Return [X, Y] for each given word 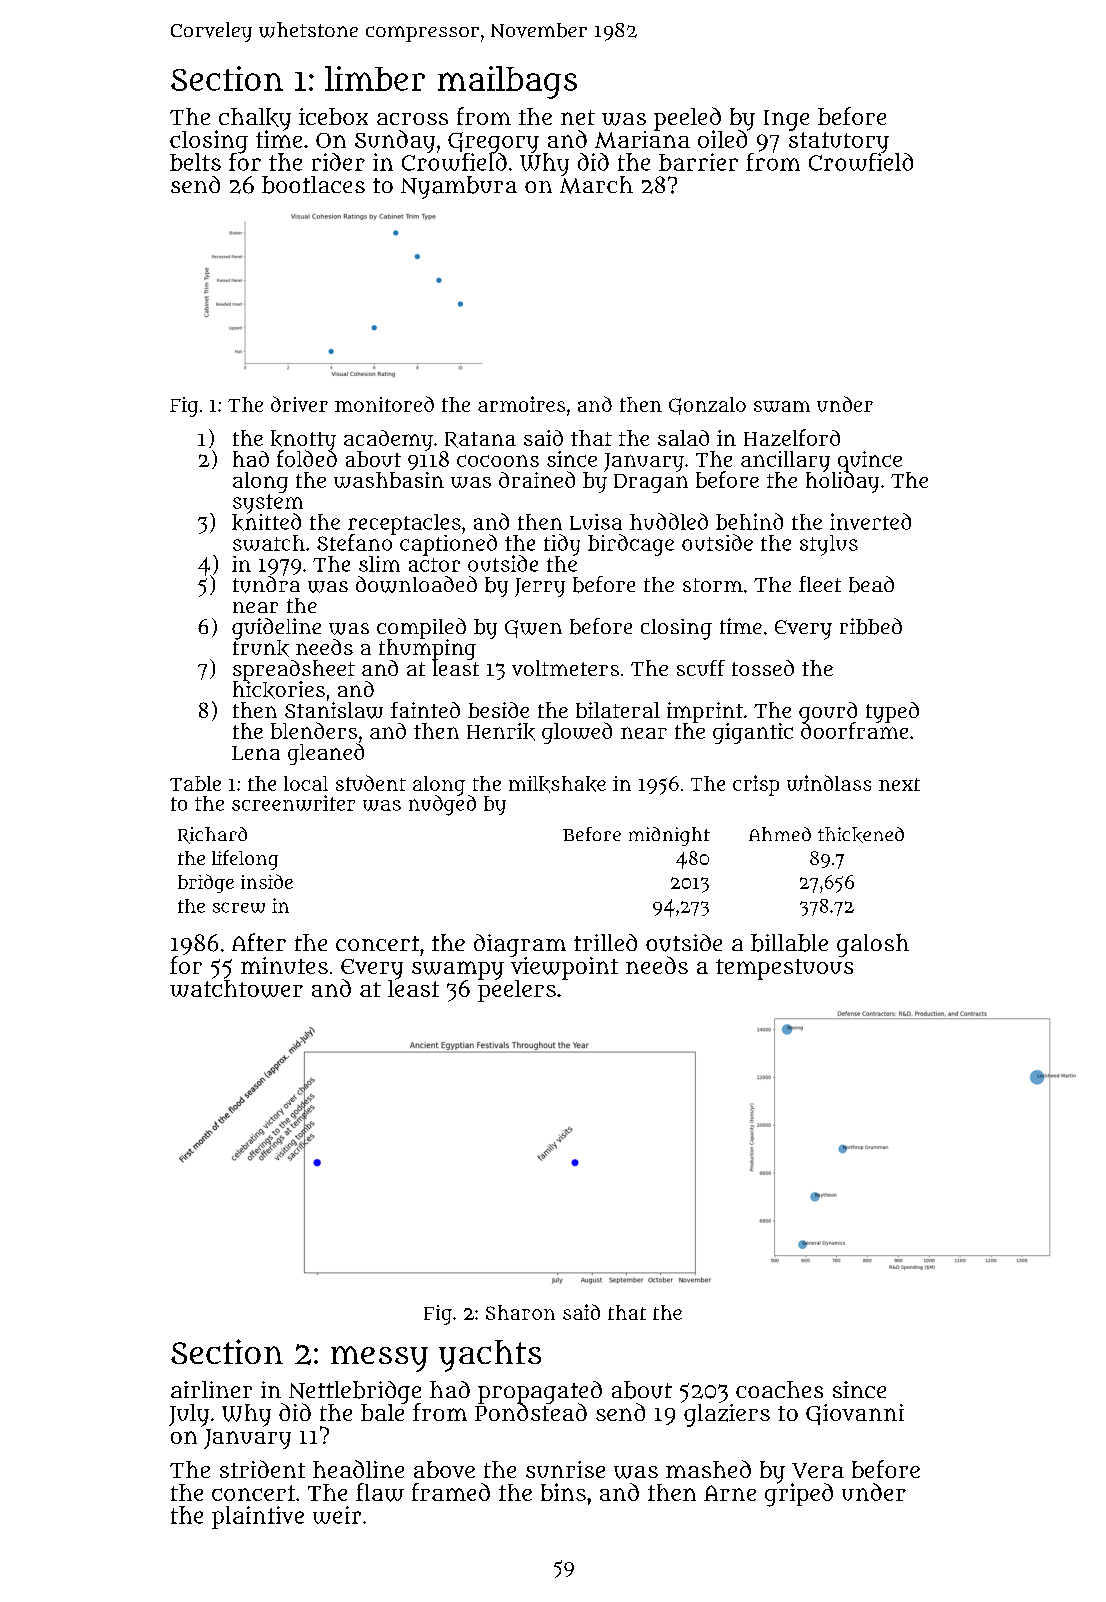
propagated [540, 1392]
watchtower [236, 989]
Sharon [520, 1312]
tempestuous [784, 969]
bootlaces [313, 185]
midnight [669, 836]
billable [789, 943]
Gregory [493, 142]
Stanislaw [334, 710]
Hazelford [792, 437]
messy [379, 1359]
